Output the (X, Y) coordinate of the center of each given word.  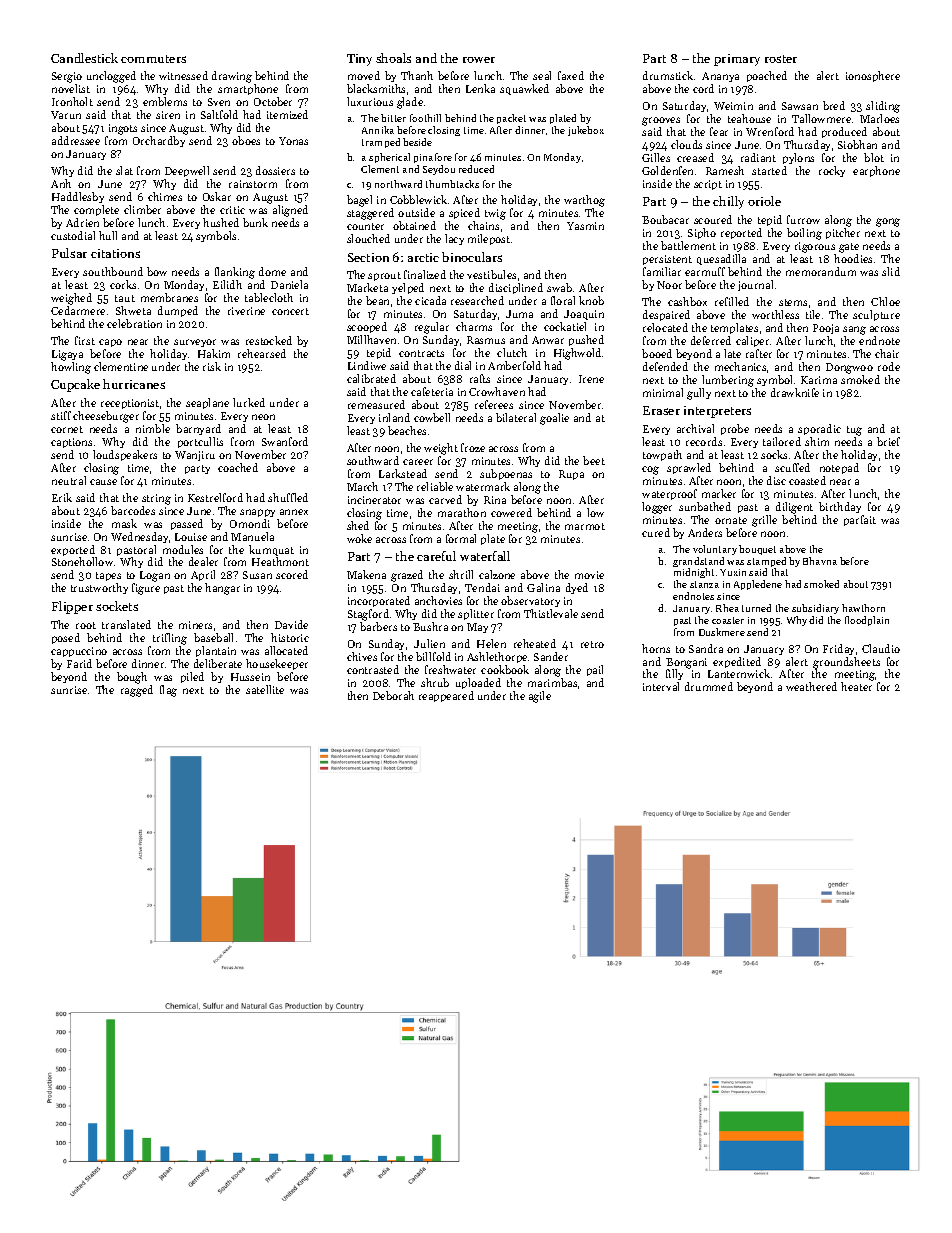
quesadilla (721, 259)
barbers (378, 626)
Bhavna (820, 561)
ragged (137, 691)
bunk (255, 222)
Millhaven (371, 339)
